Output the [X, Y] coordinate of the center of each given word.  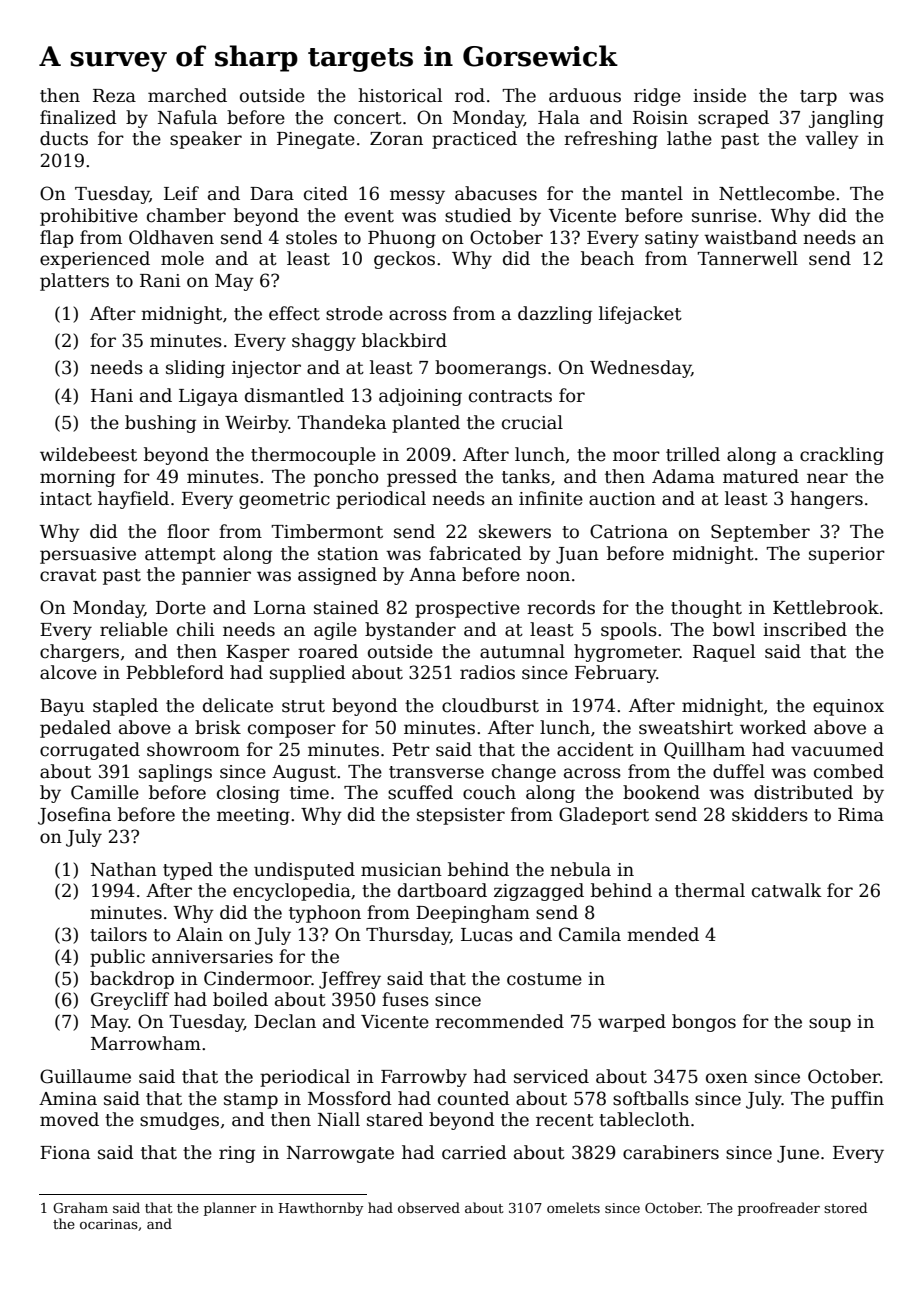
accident [595, 749]
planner [230, 1209]
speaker [206, 140]
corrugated [90, 751]
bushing [160, 424]
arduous [585, 95]
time [309, 793]
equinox [848, 707]
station [348, 554]
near [827, 478]
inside [719, 95]
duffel [739, 771]
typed [188, 871]
